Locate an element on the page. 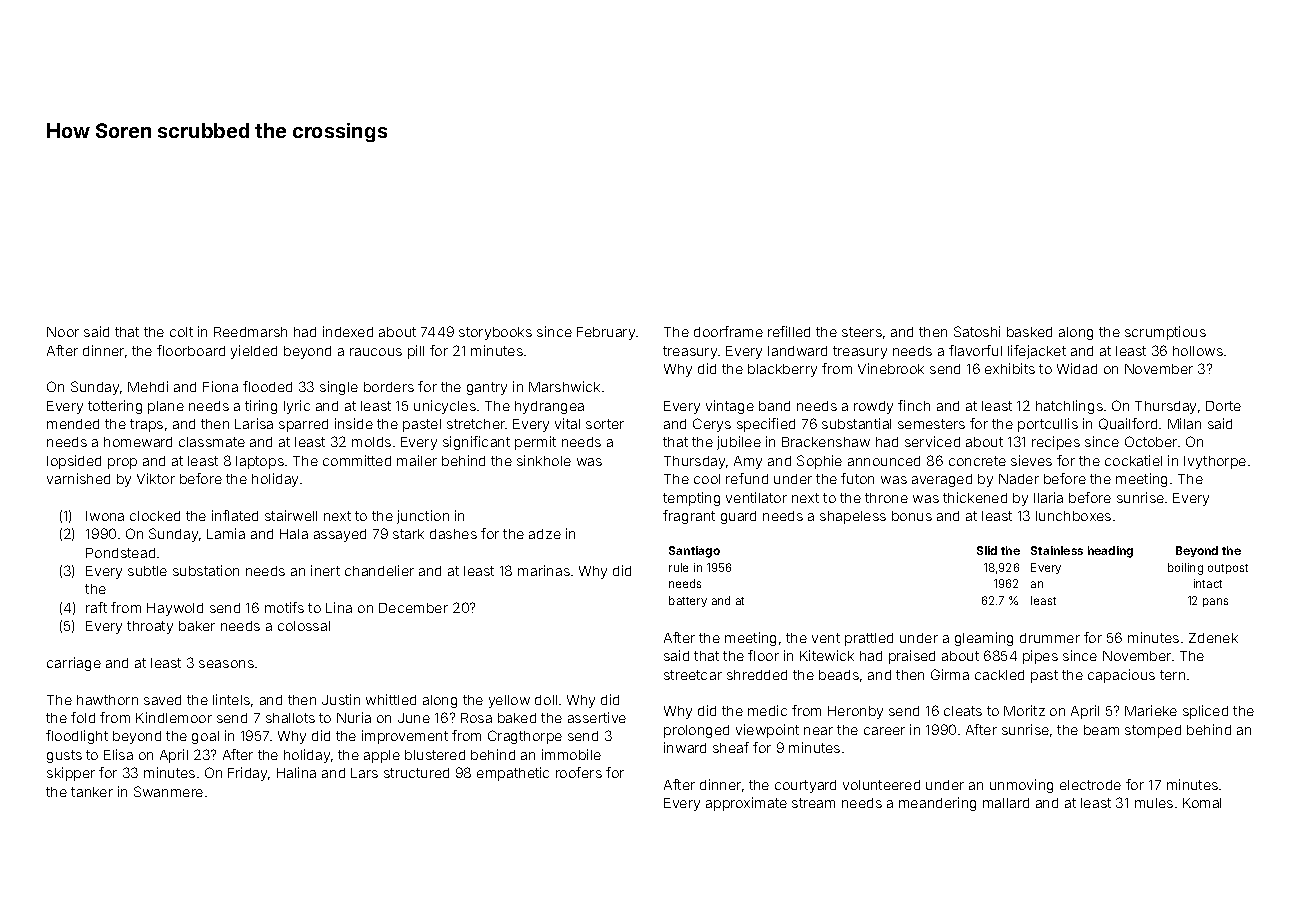 This page has width=1308, height=924. Pondstead is located at coordinates (120, 553).
